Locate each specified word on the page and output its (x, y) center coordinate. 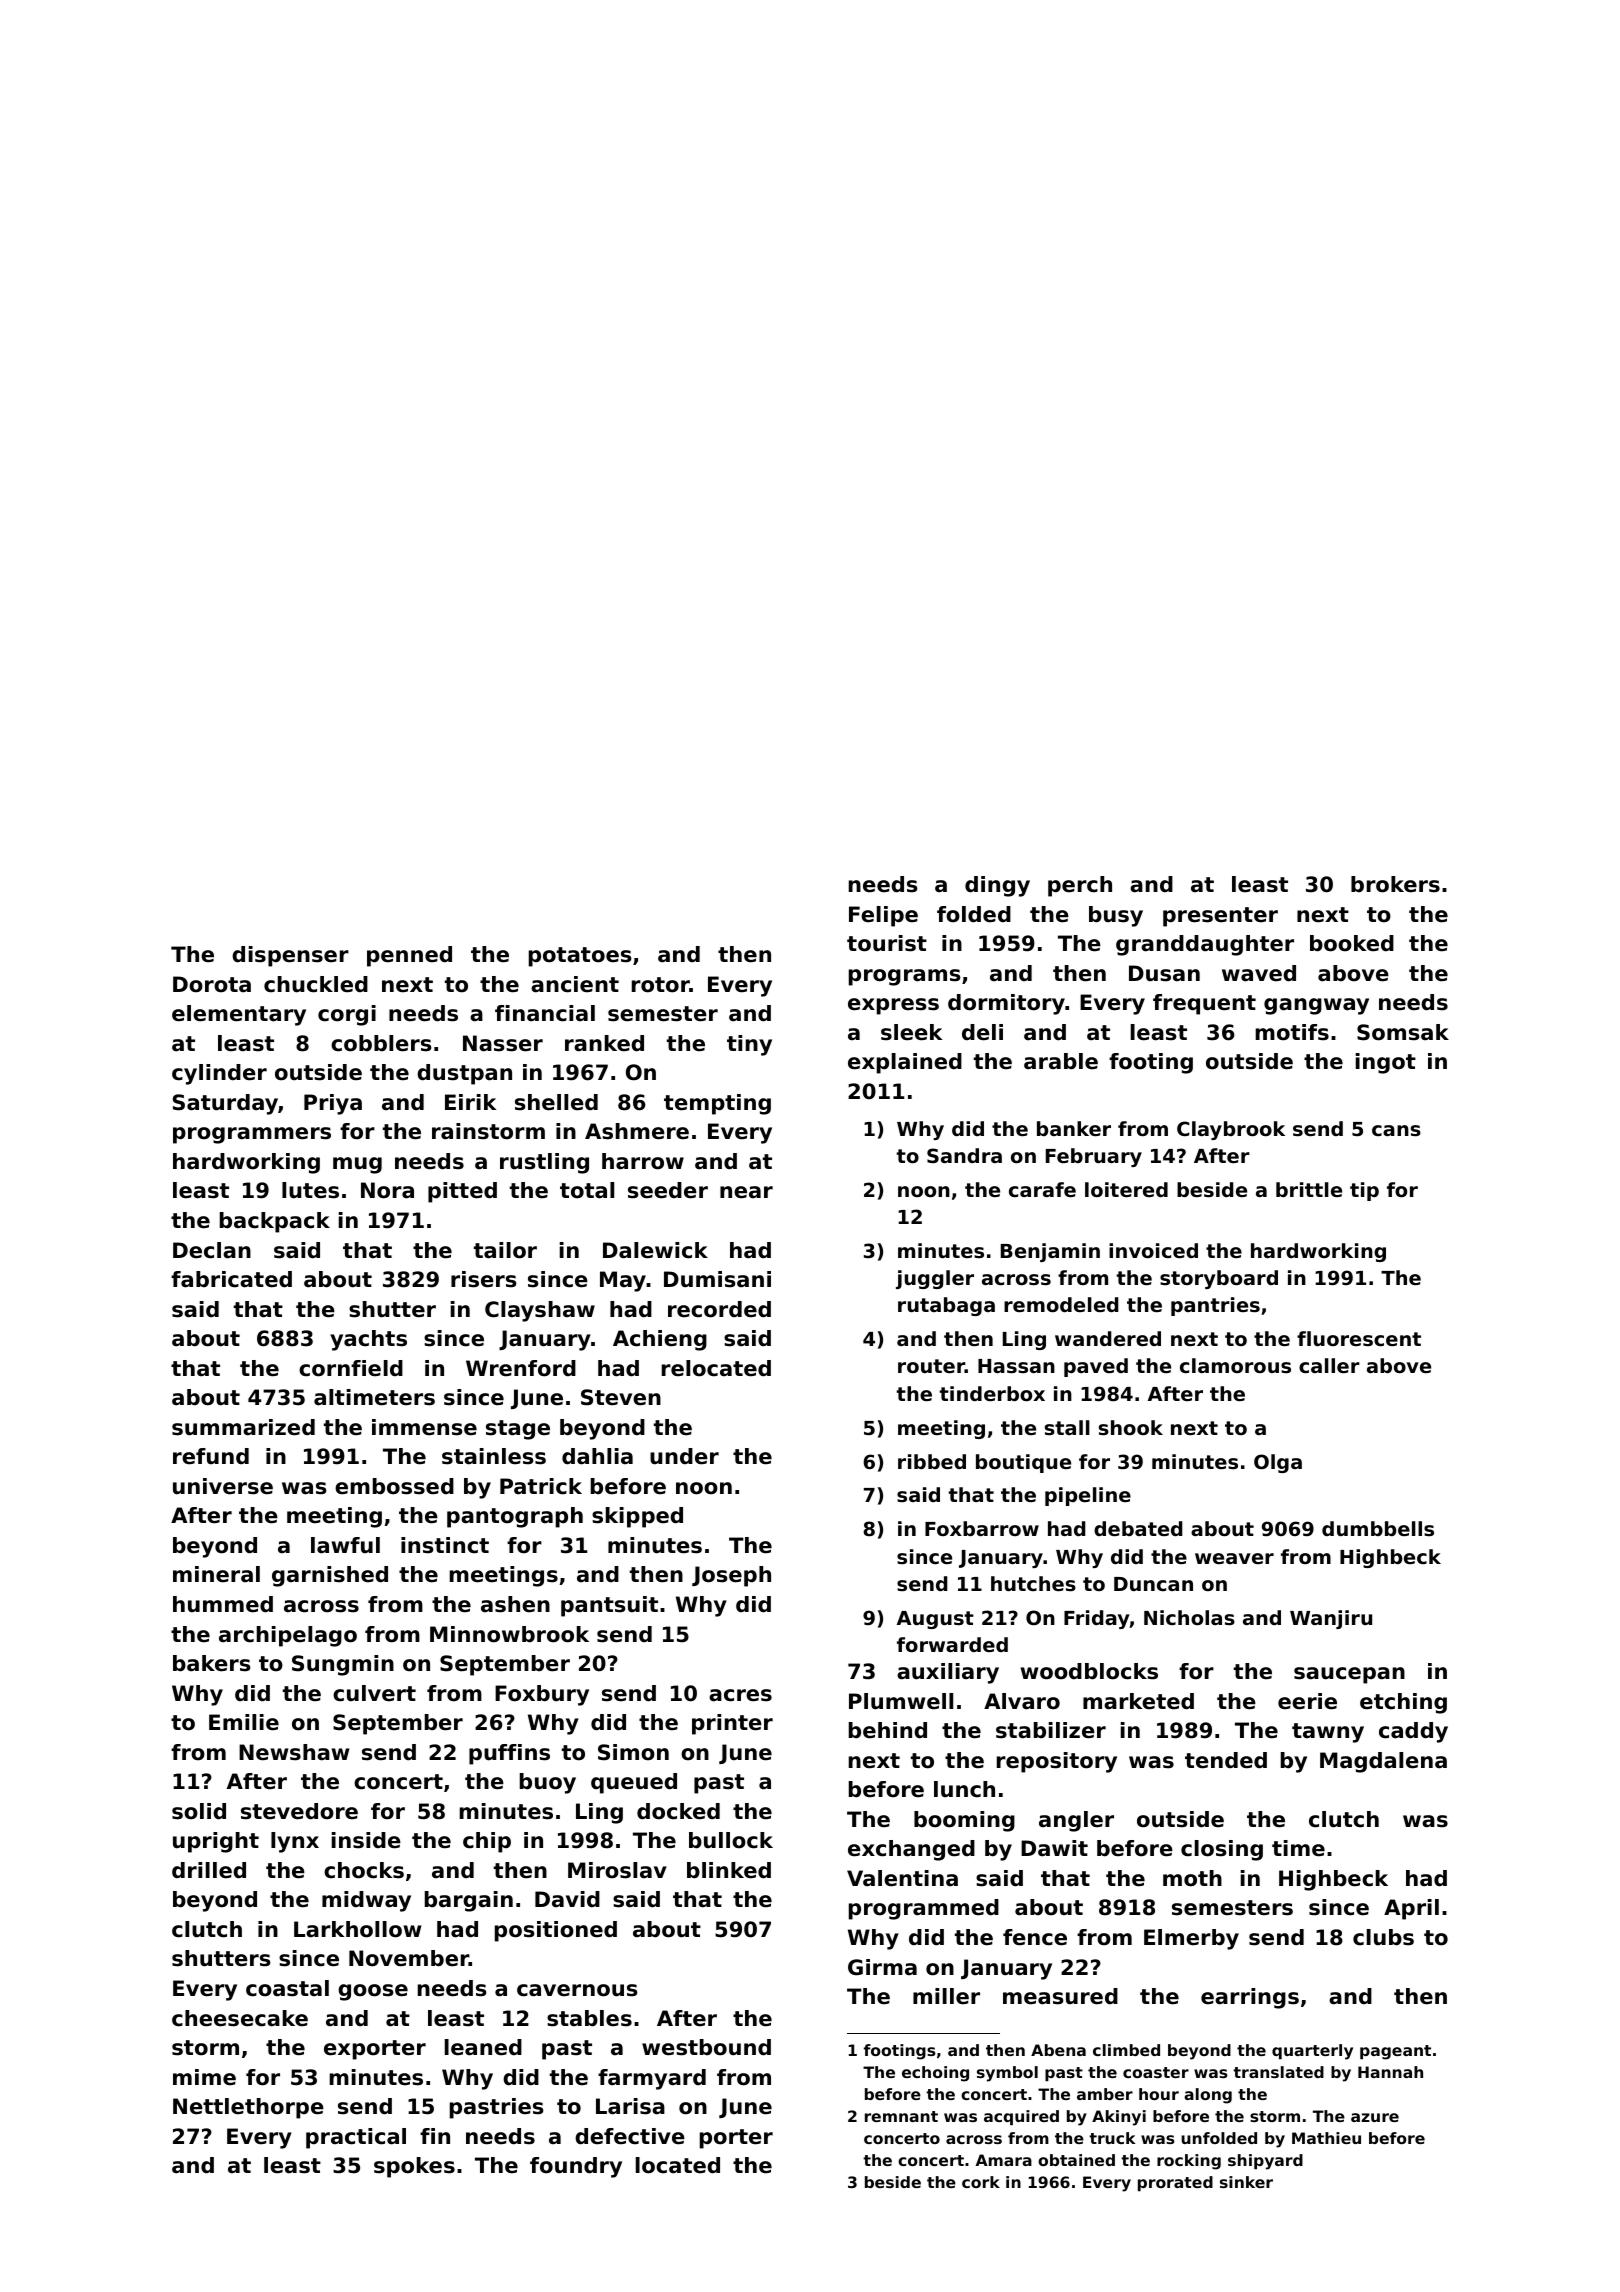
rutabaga (946, 1306)
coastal (287, 1988)
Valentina (902, 1878)
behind (888, 1730)
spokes (414, 2167)
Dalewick (655, 1250)
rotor (661, 985)
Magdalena (1383, 1762)
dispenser (290, 956)
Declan (212, 1250)
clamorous (1235, 1366)
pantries (1215, 1306)
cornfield (351, 1368)
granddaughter (1205, 945)
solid (199, 1811)
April (1411, 1909)
